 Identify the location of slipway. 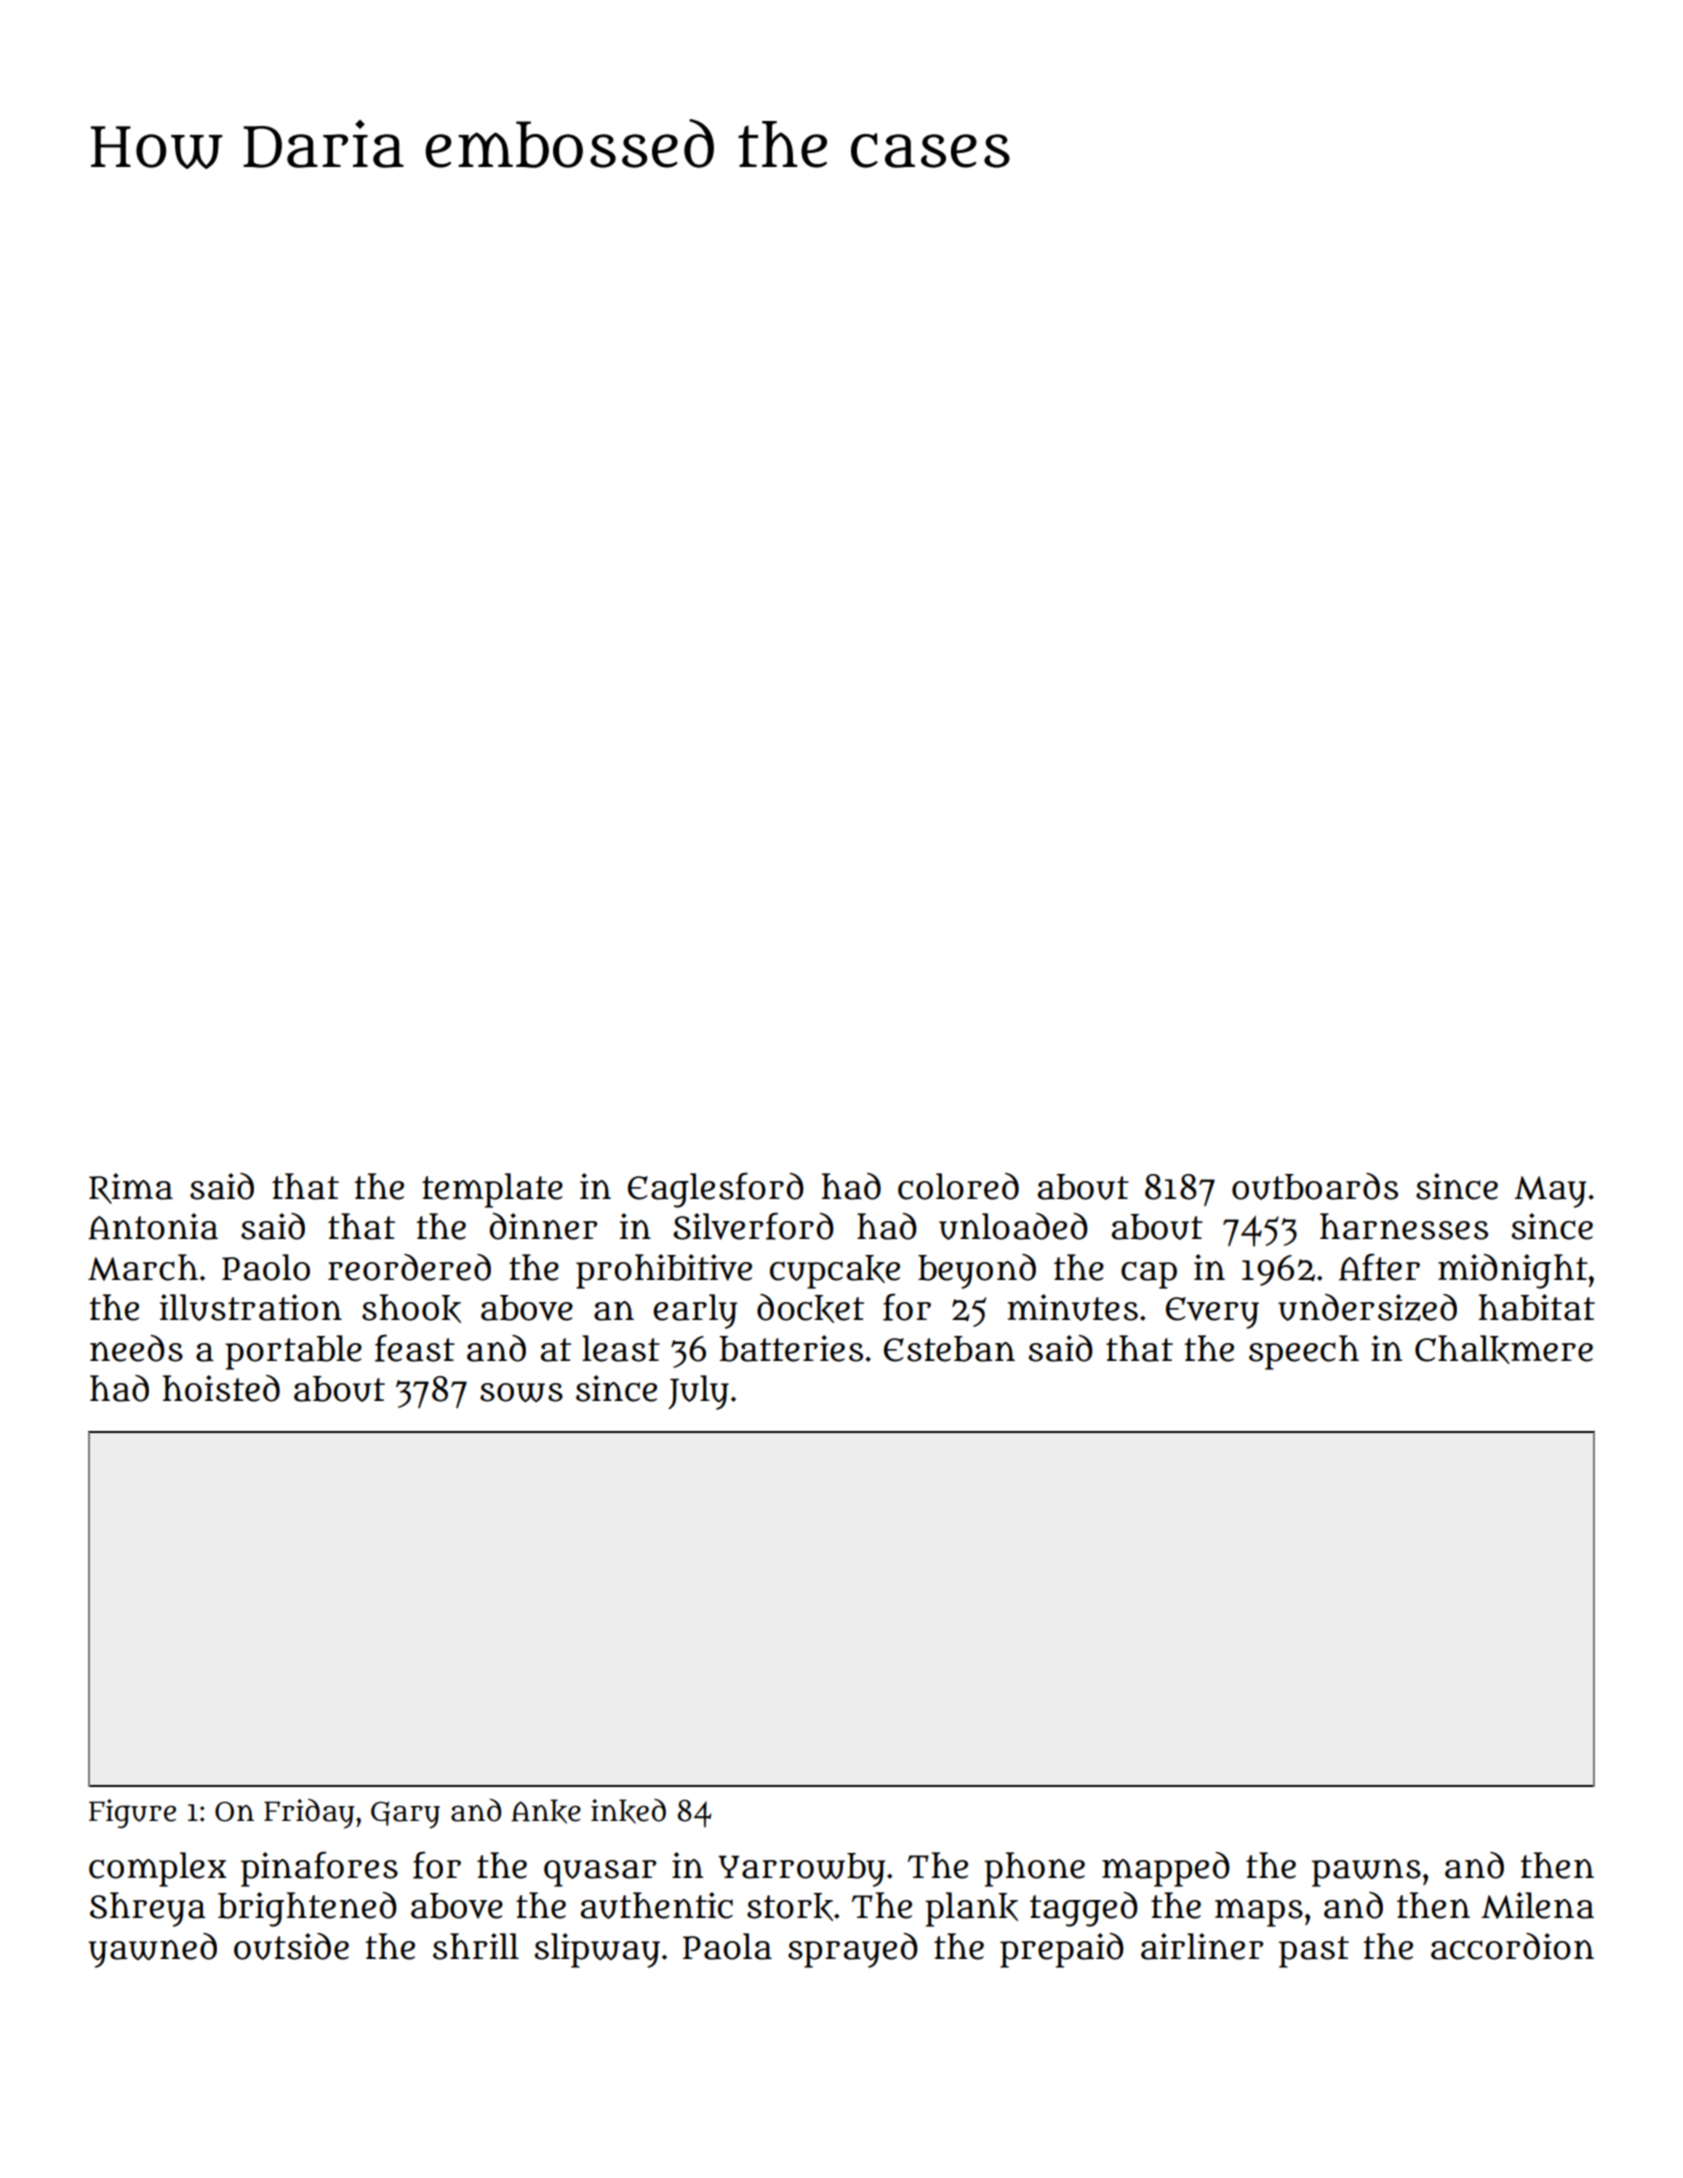
(597, 1950).
